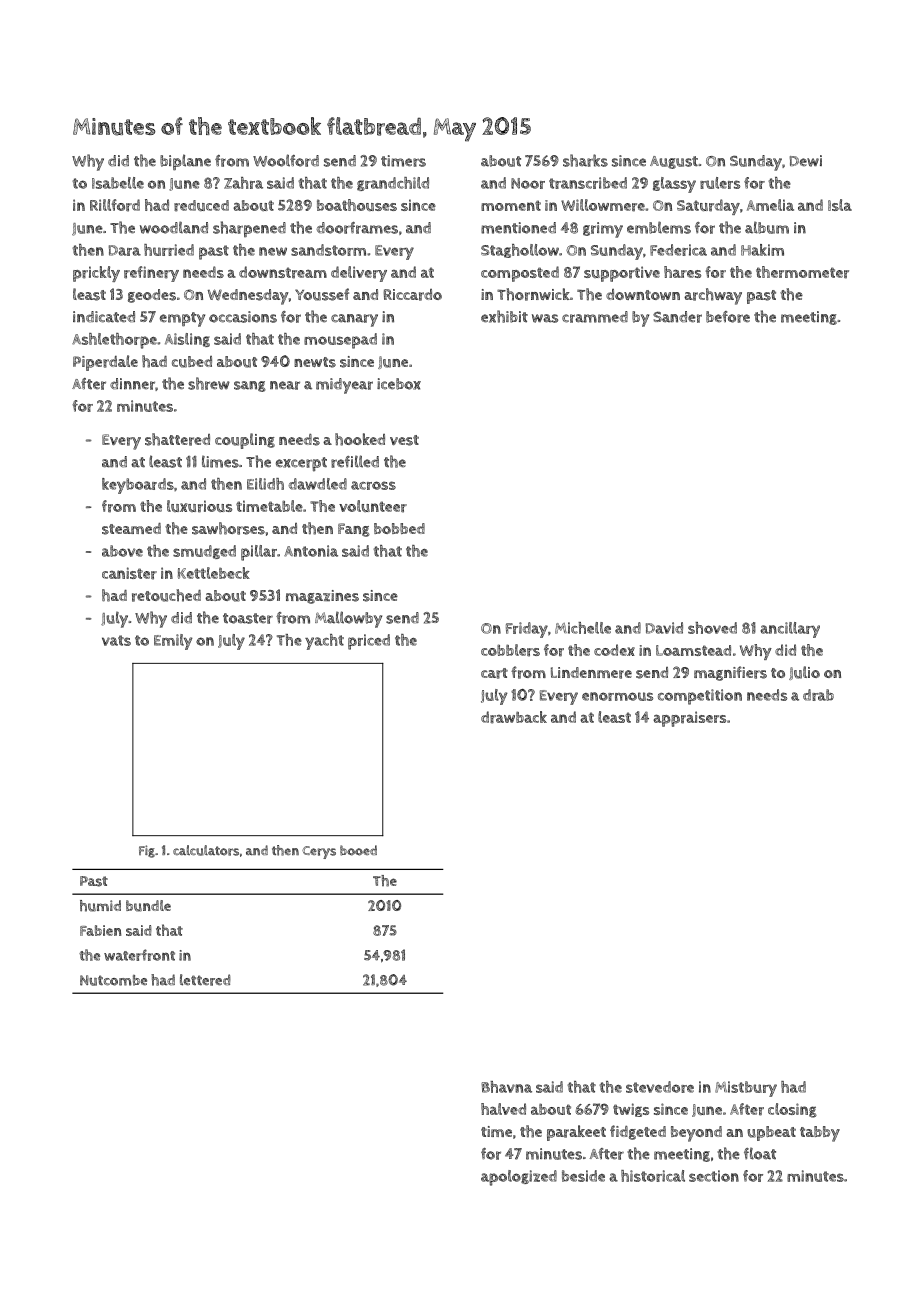 Image resolution: width=924 pixels, height=1308 pixels. I want to click on keyboards, so click(138, 486).
